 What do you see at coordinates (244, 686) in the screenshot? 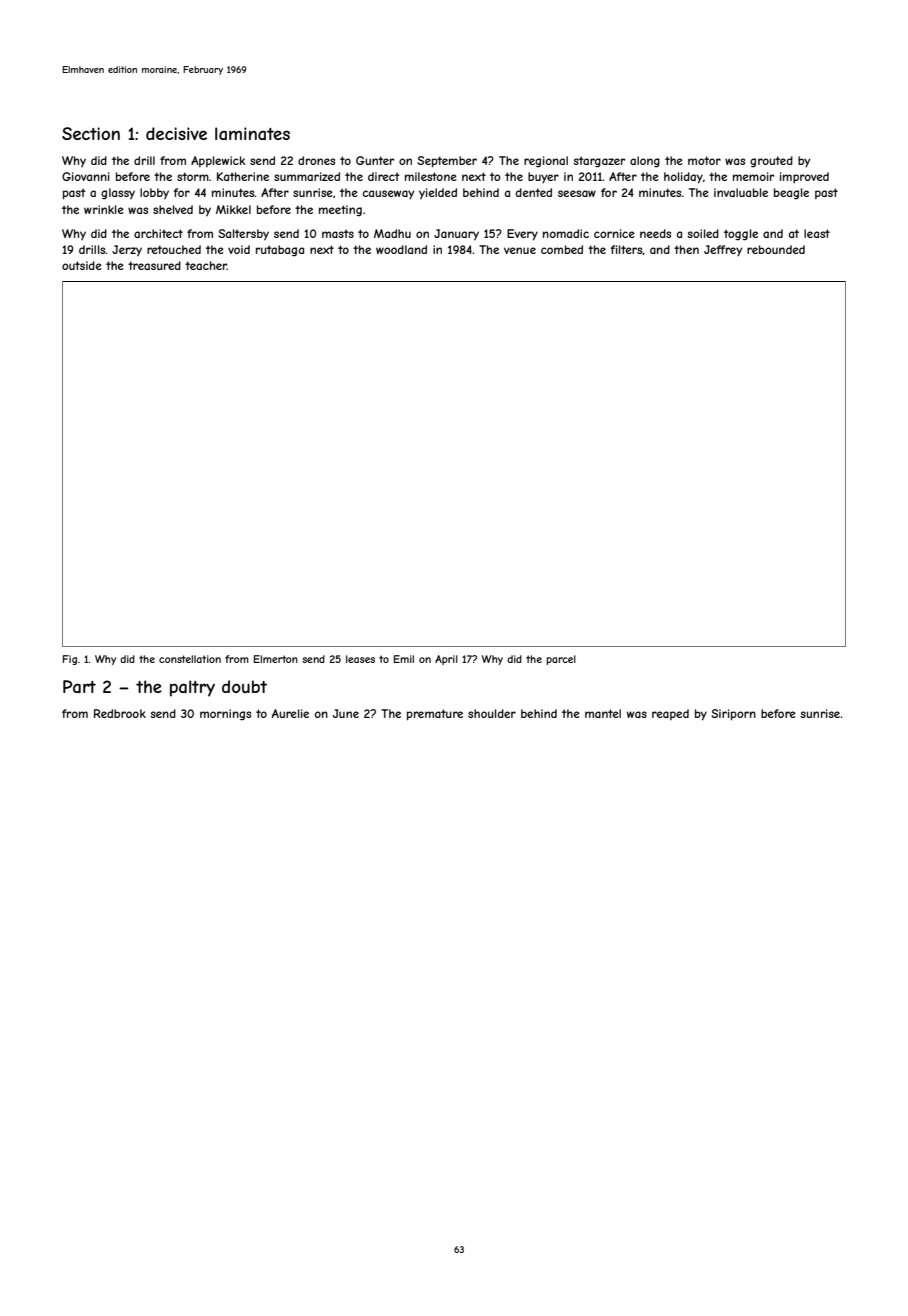
I see `doubt` at bounding box center [244, 686].
